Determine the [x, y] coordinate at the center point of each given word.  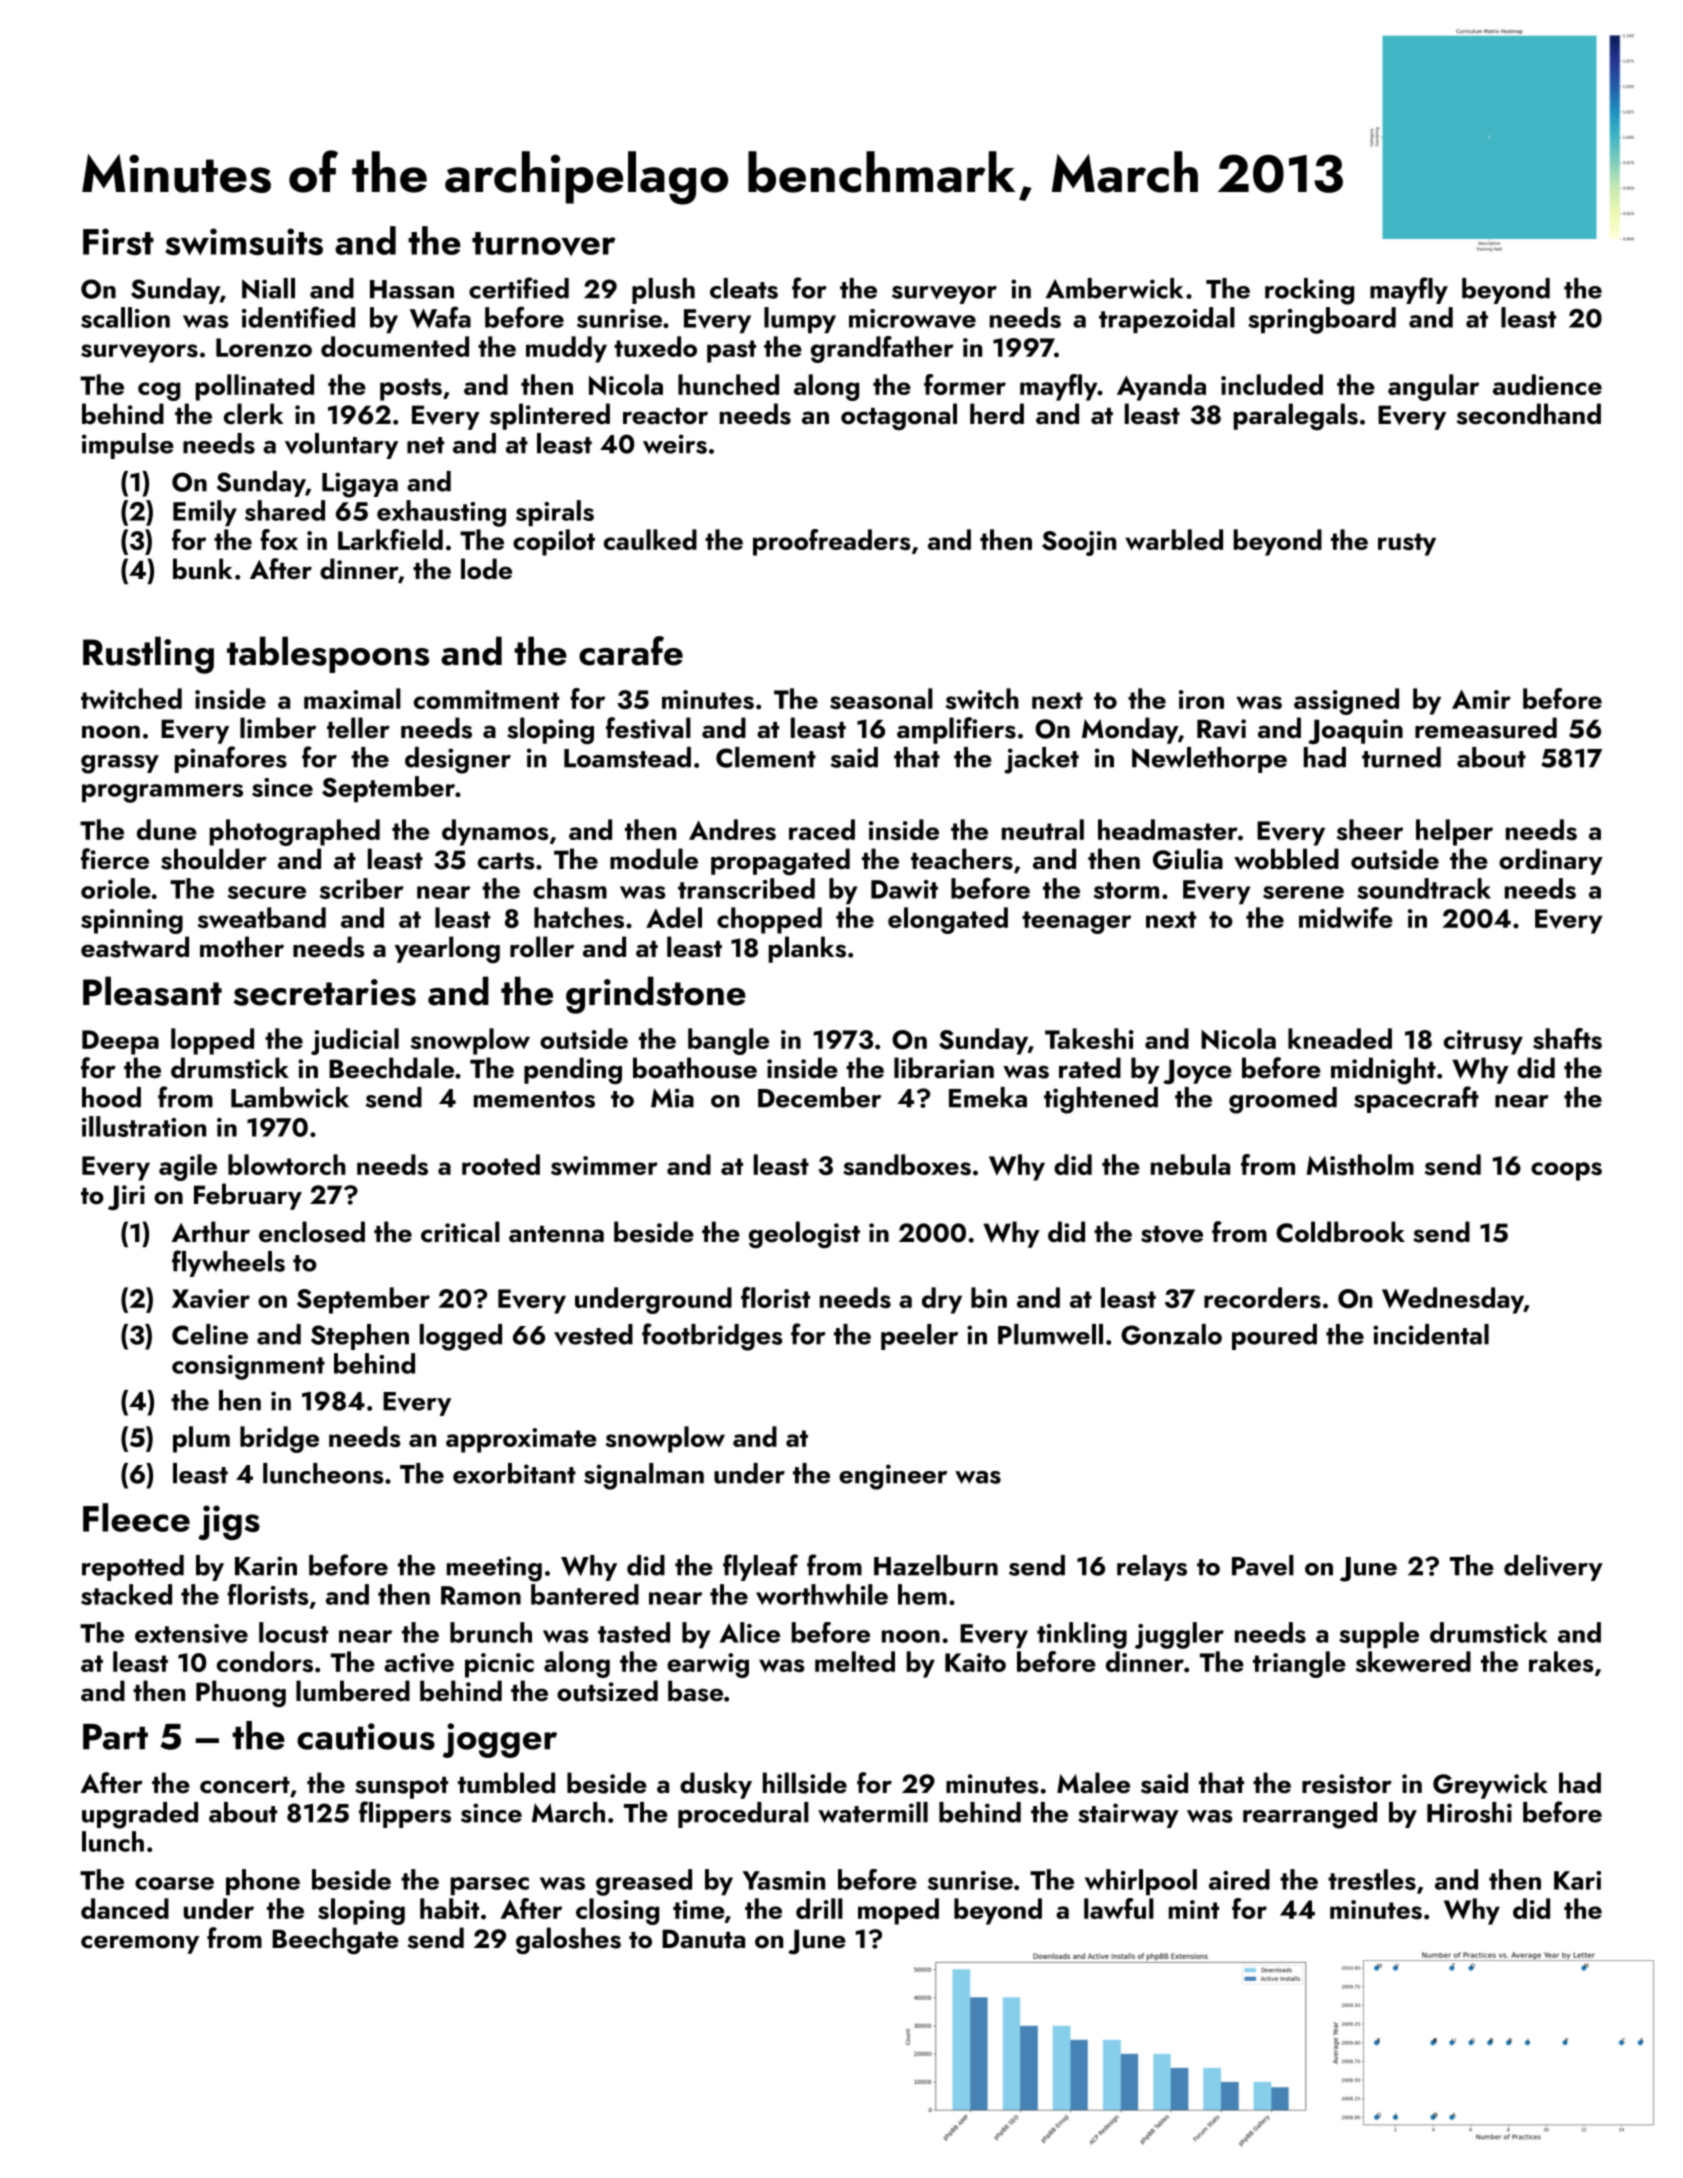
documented [395, 346]
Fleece [136, 1517]
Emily [205, 513]
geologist [804, 1234]
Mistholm [1360, 1164]
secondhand [1529, 414]
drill [819, 1908]
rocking [1309, 291]
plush [663, 291]
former [965, 384]
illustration [144, 1126]
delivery [1553, 1568]
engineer [893, 1477]
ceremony [140, 1944]
